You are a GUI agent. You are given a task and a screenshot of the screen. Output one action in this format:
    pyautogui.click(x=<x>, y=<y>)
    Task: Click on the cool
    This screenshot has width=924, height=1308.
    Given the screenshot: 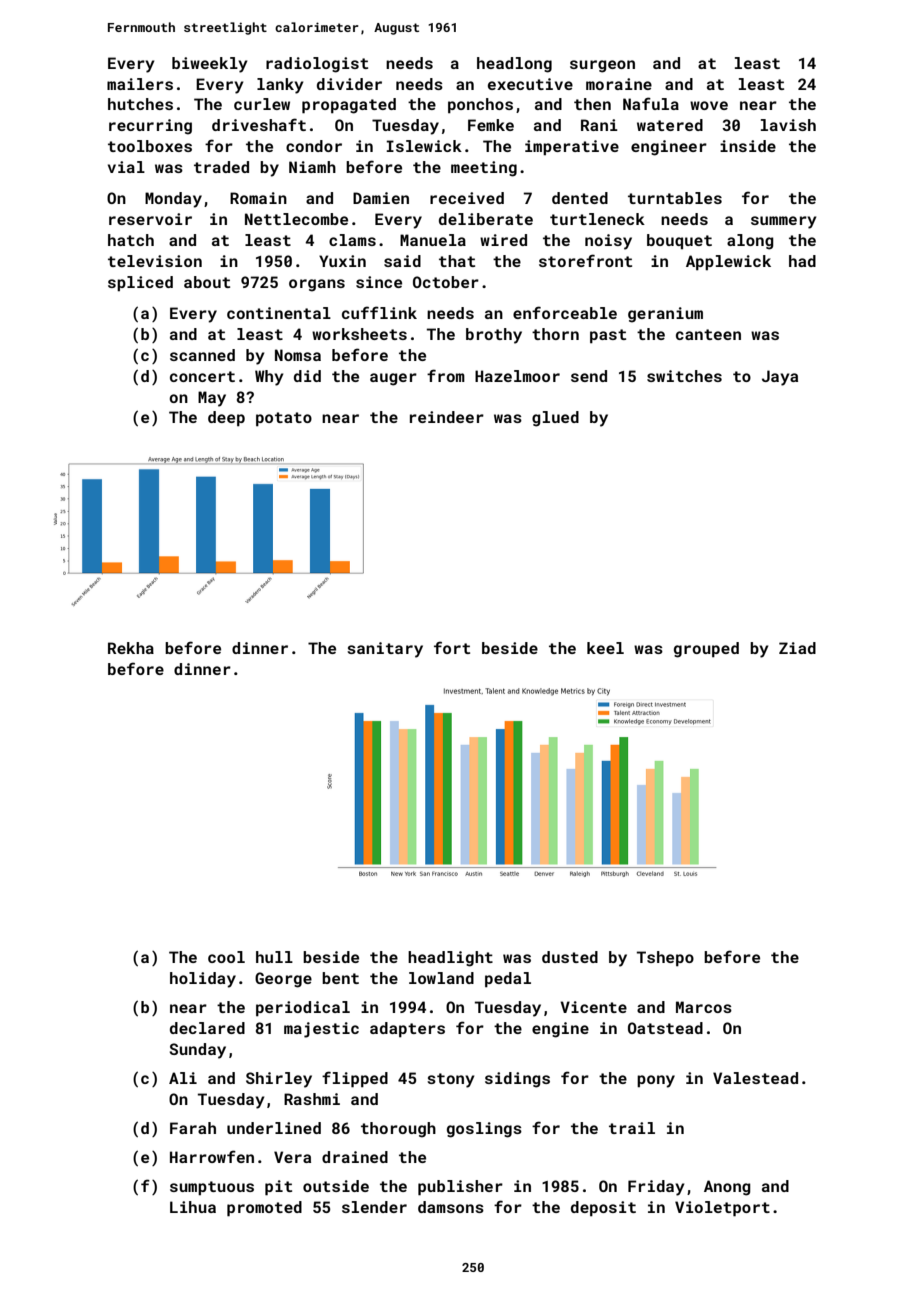 What is the action you would take?
    pyautogui.click(x=226, y=957)
